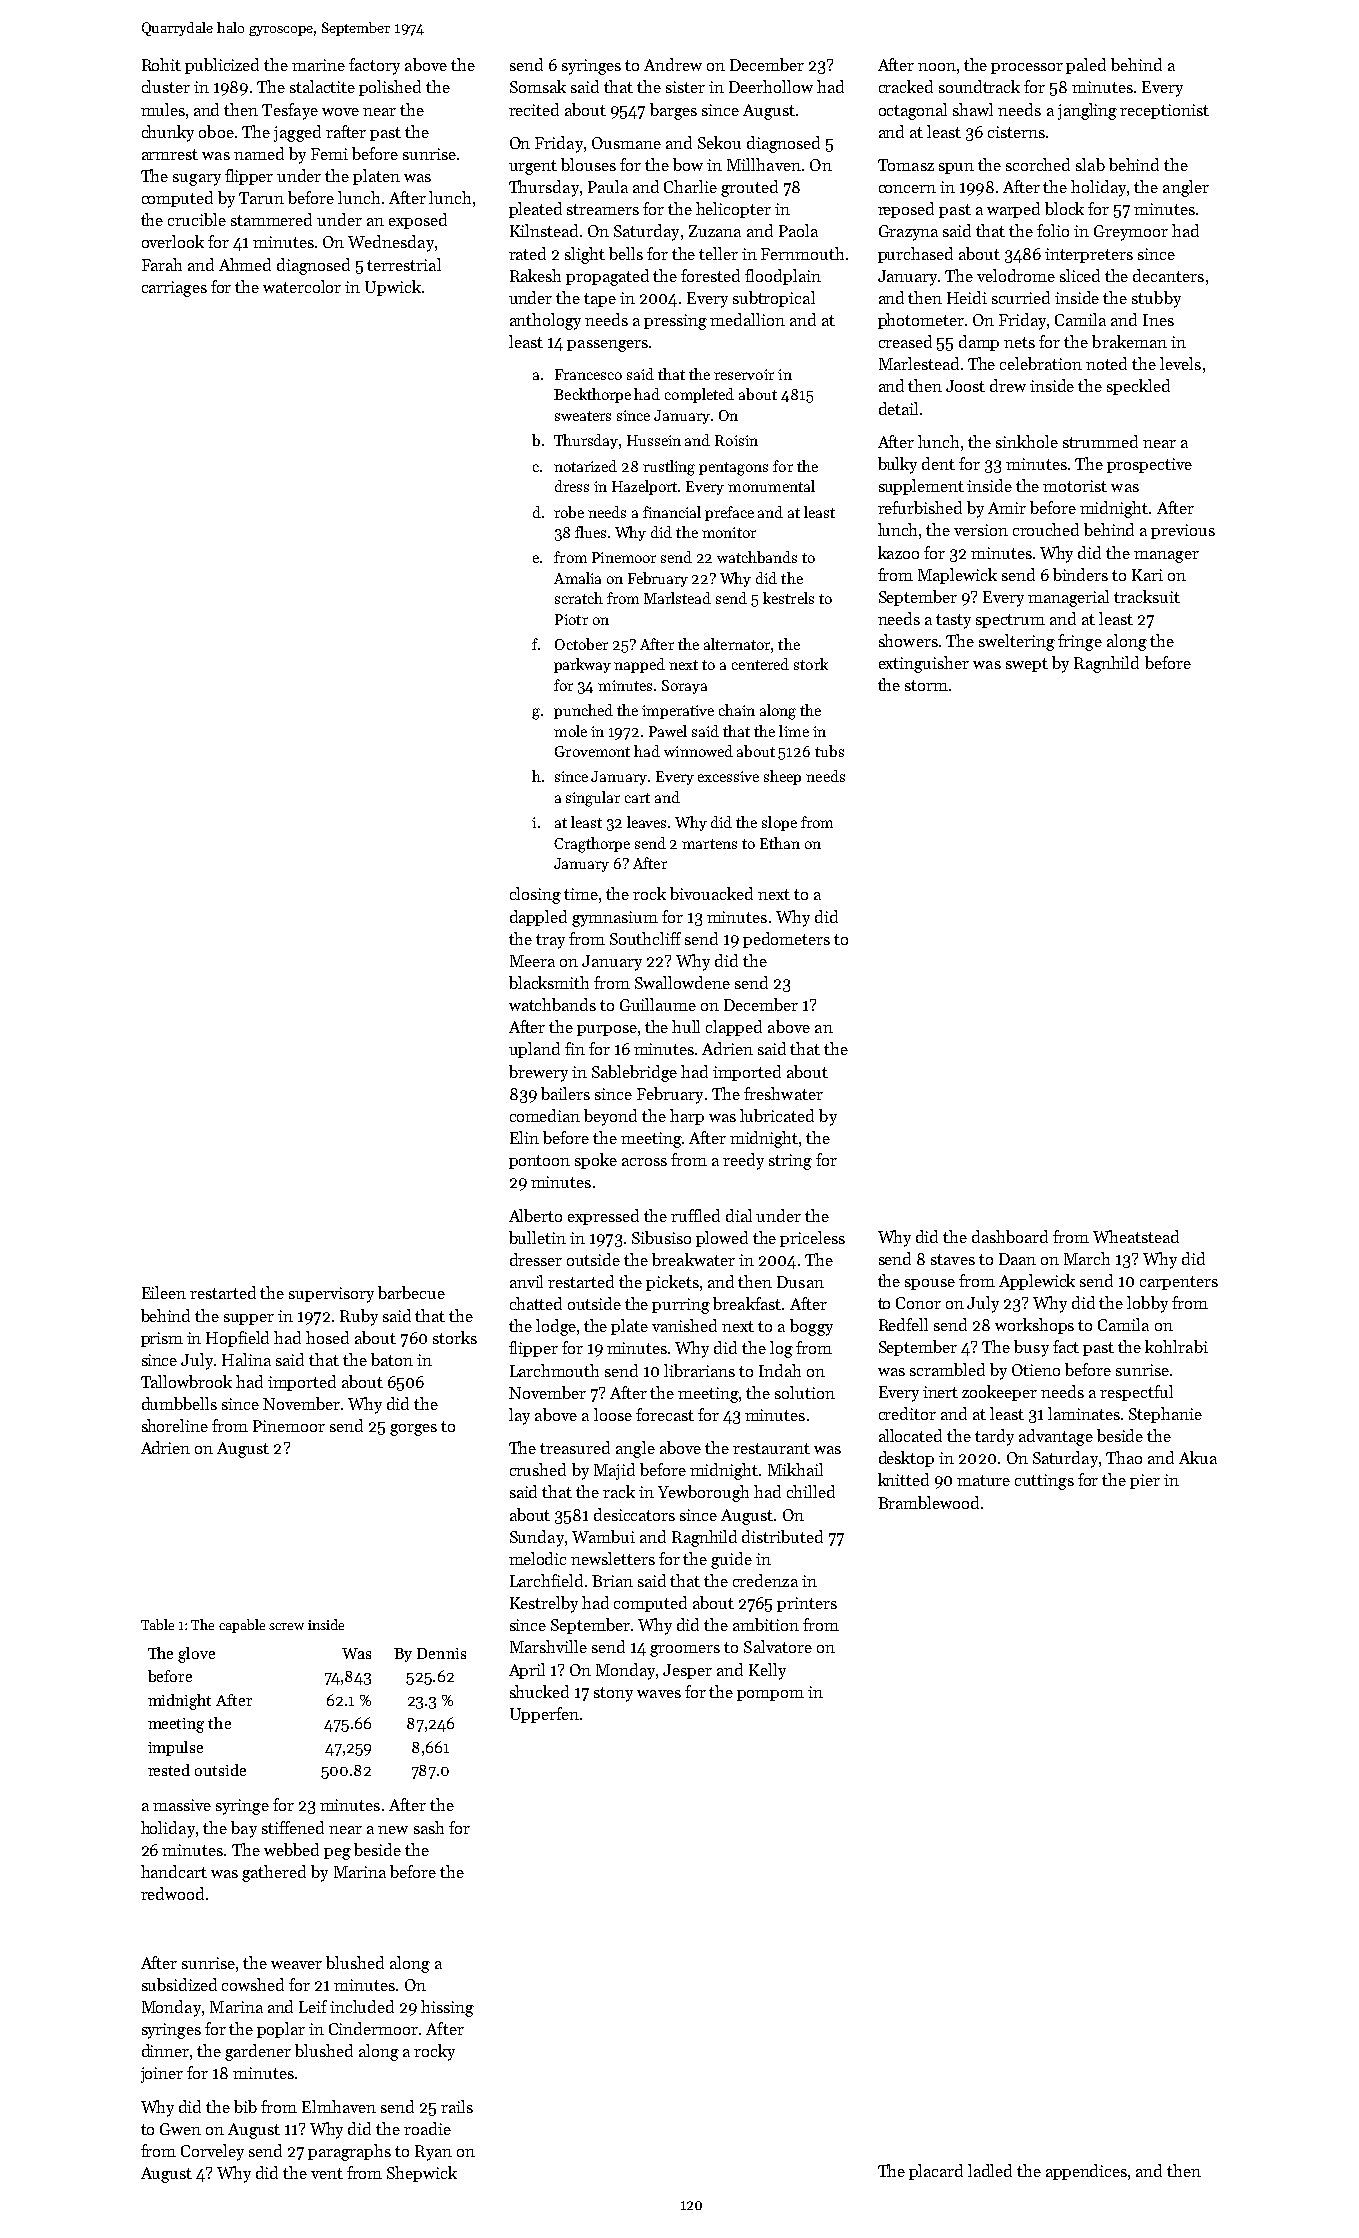  I want to click on rustling, so click(669, 468).
